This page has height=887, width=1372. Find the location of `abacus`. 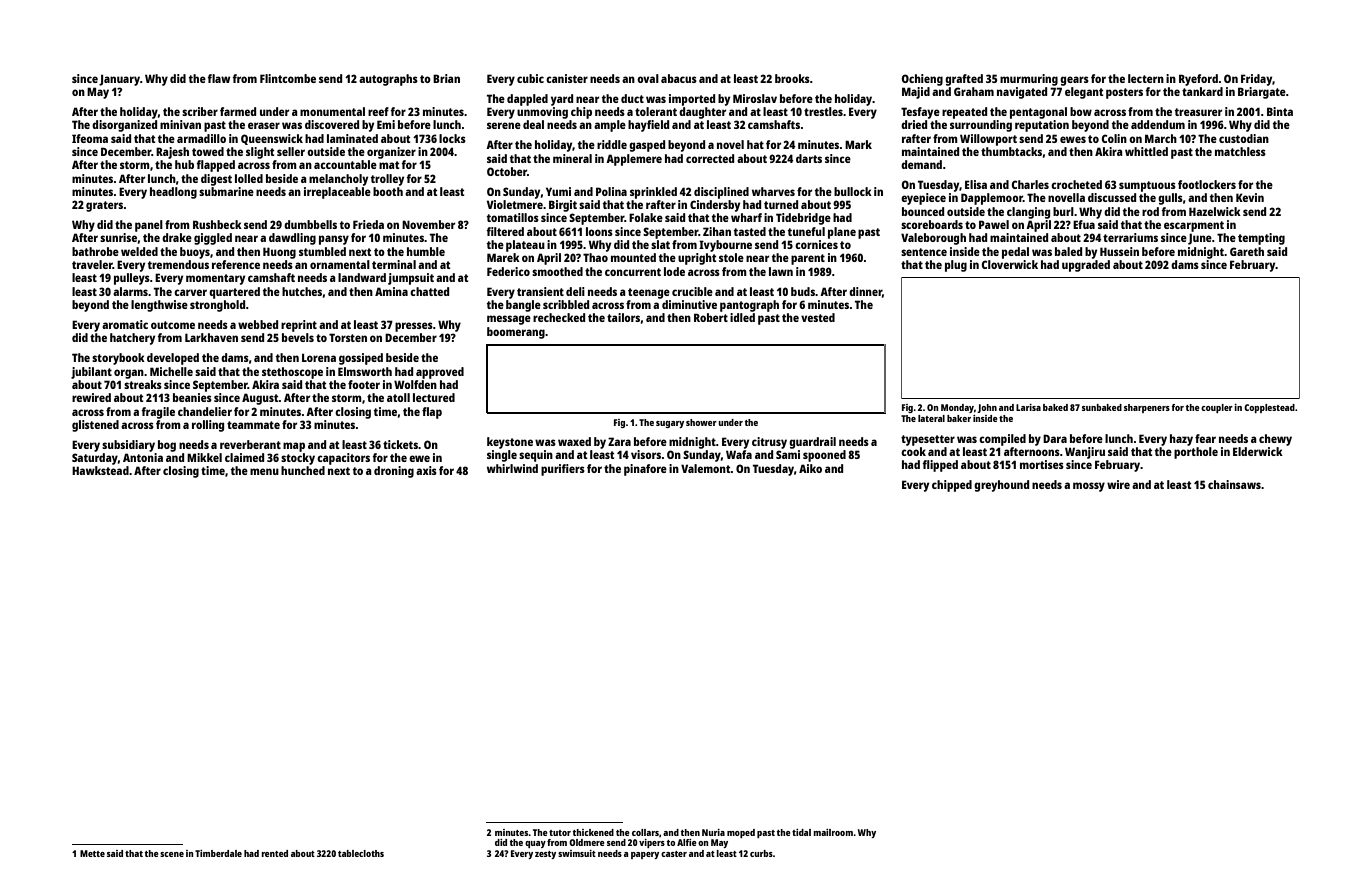

abacus is located at coordinates (679, 78).
